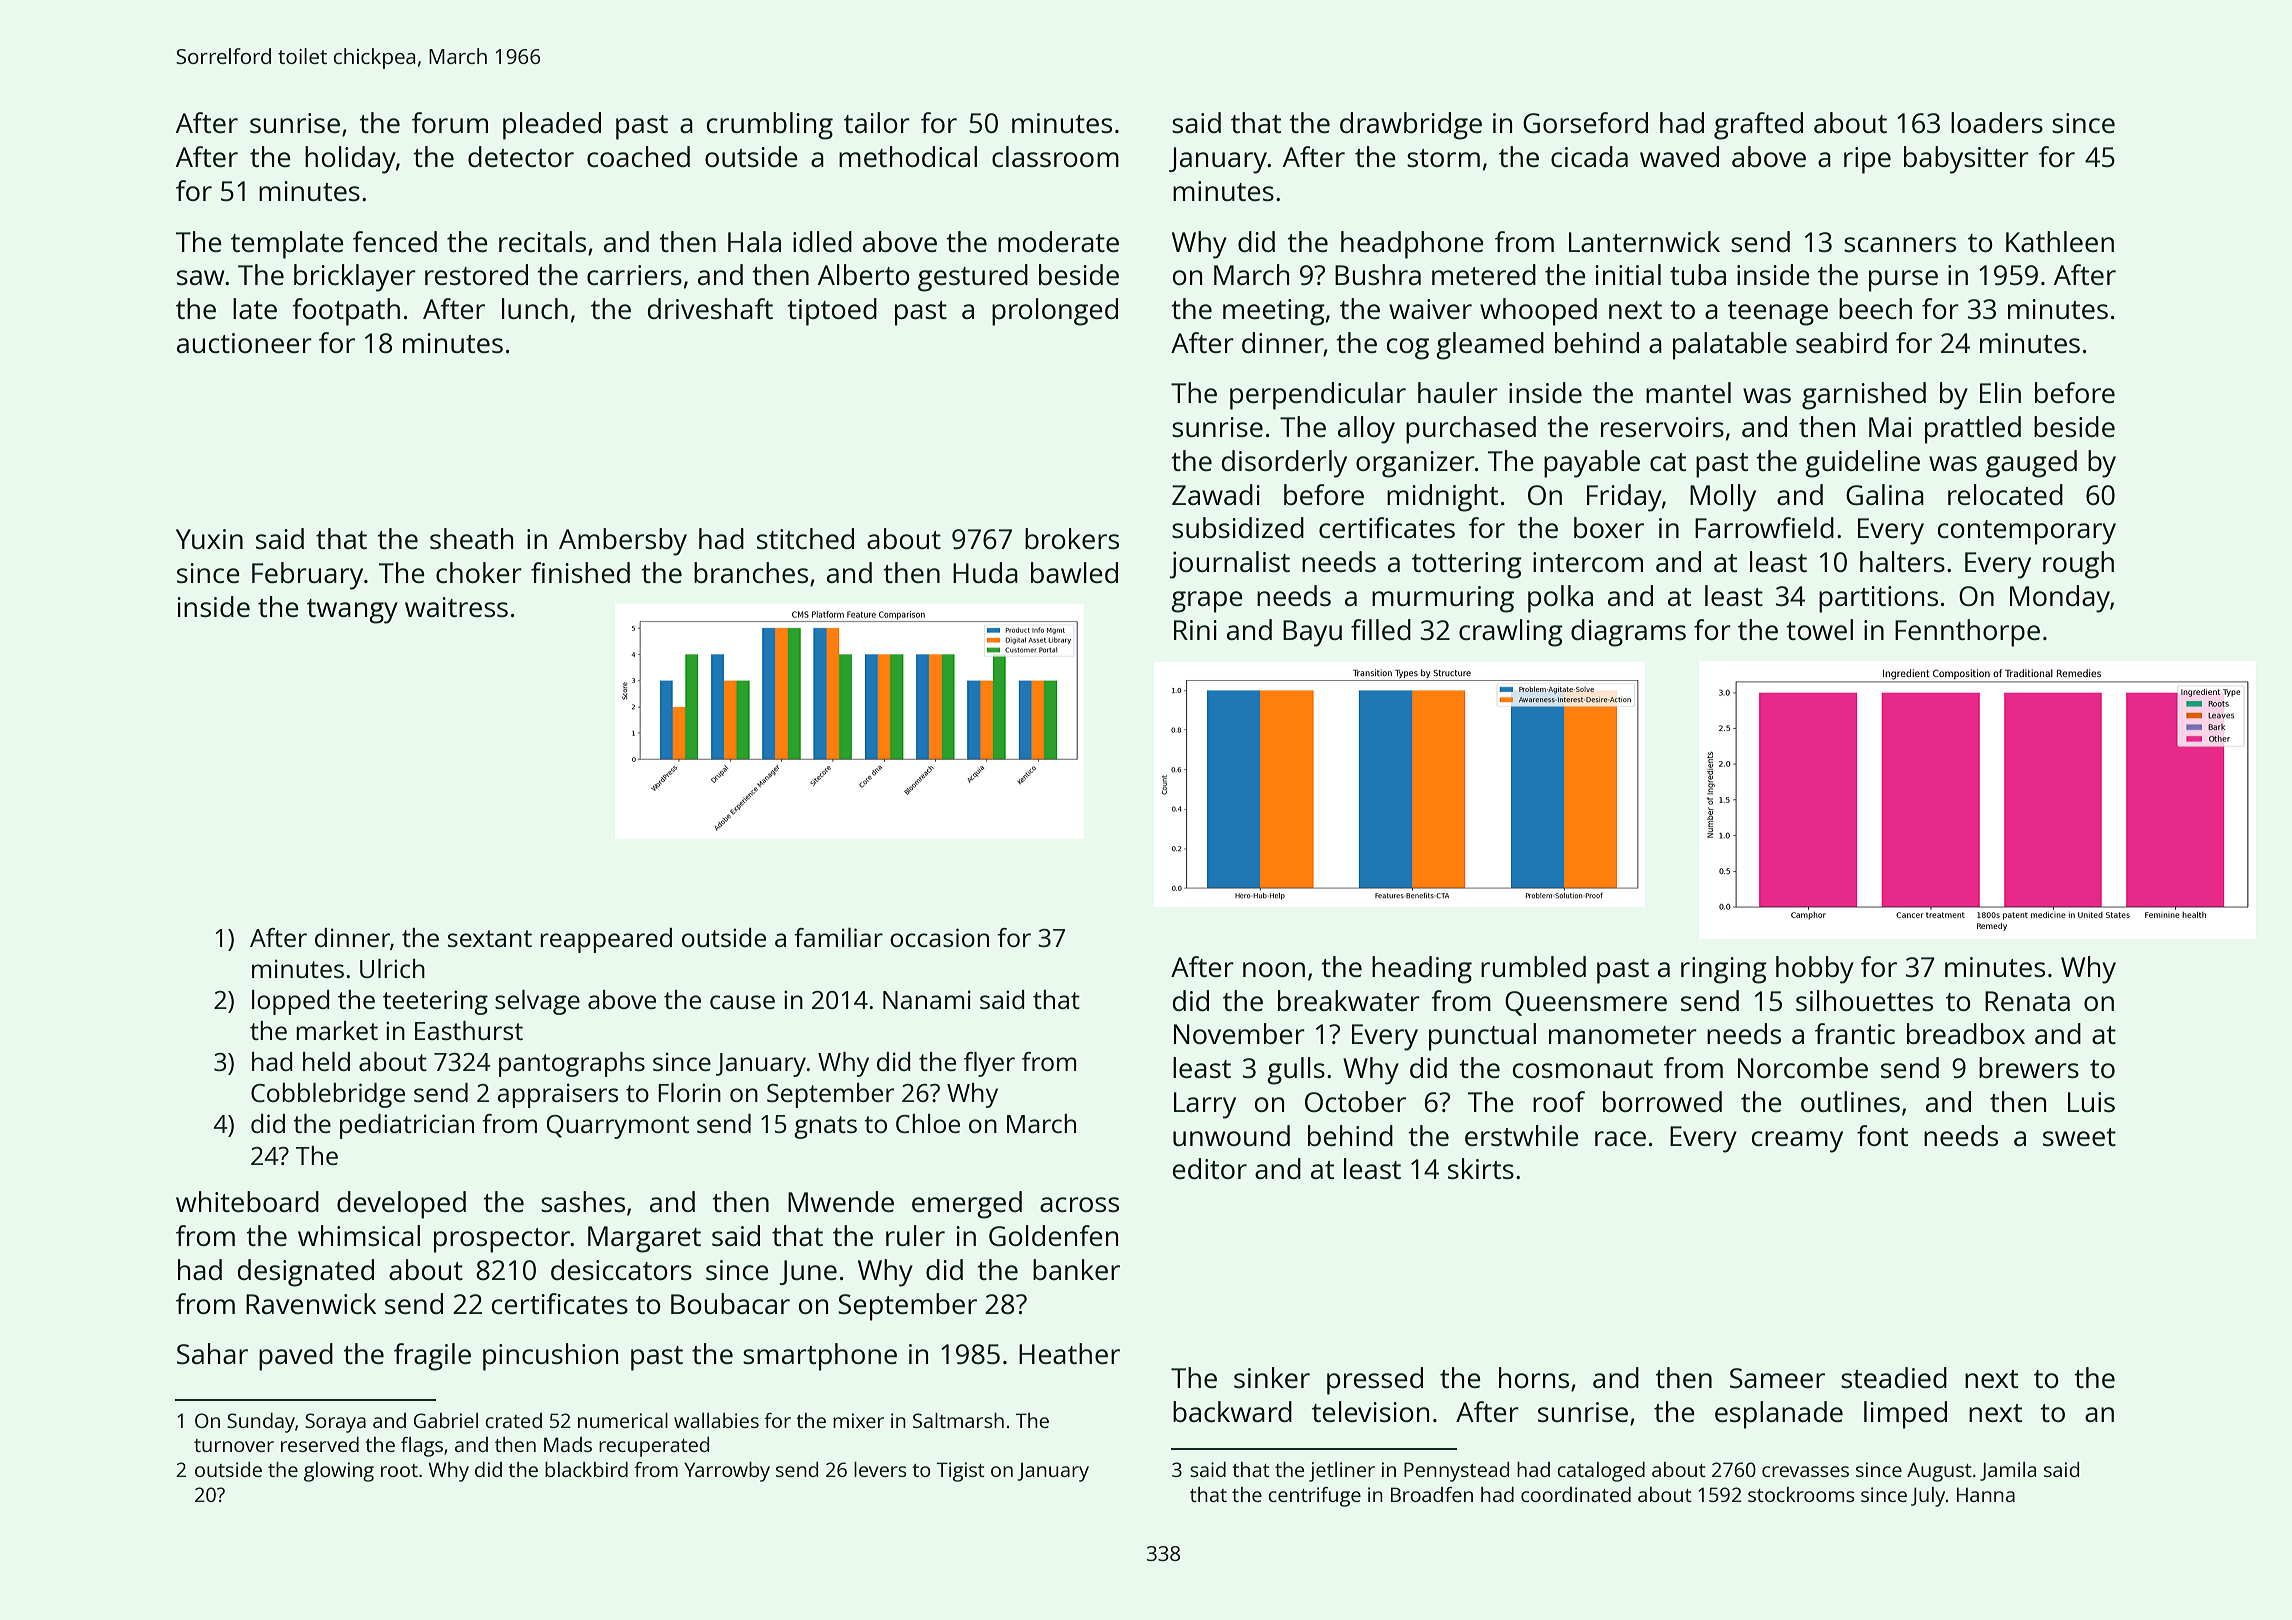 The width and height of the page is (2292, 1620). What do you see at coordinates (2027, 1001) in the page?
I see `Renata` at bounding box center [2027, 1001].
